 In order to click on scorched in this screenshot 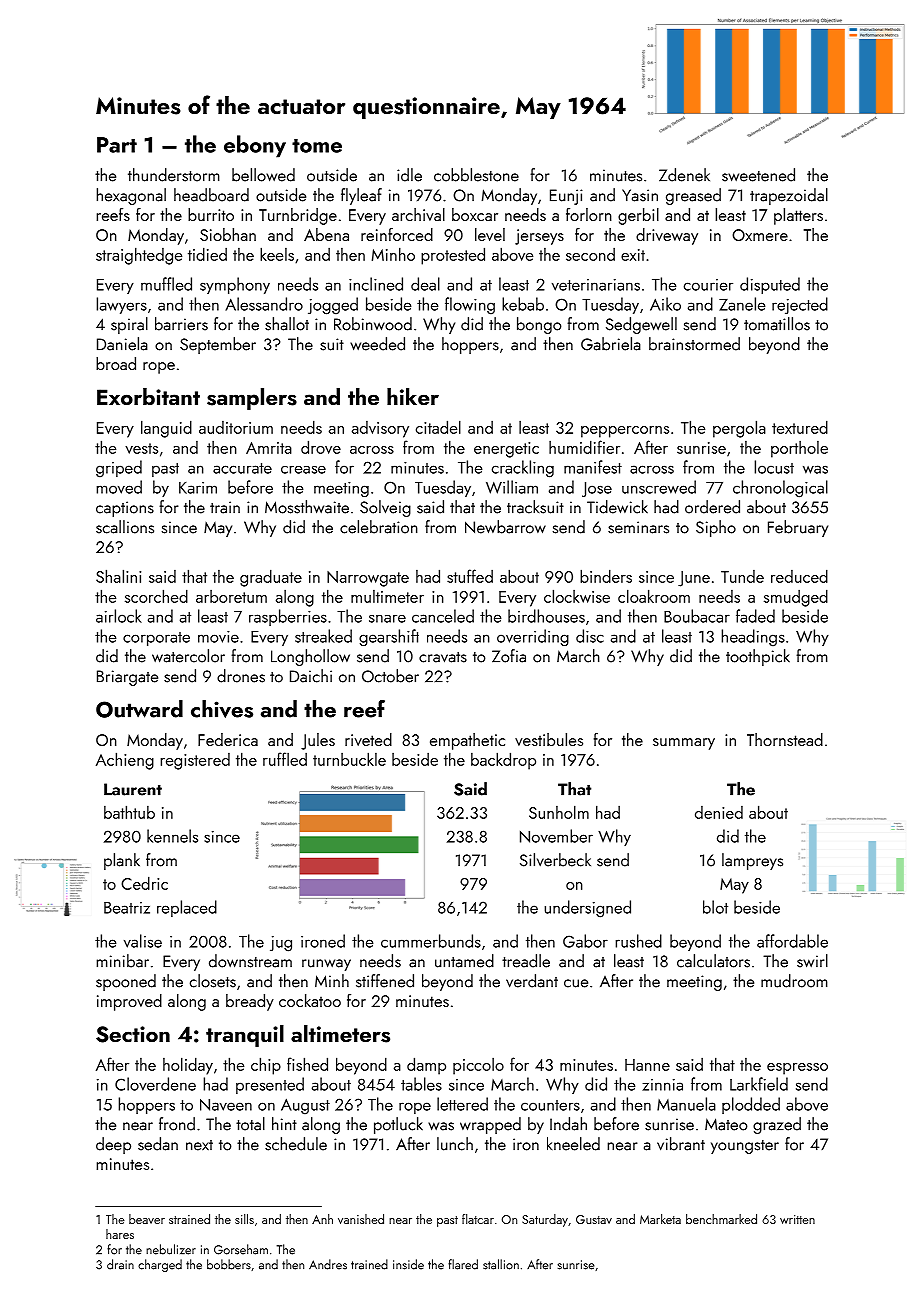, I will do `click(156, 596)`.
